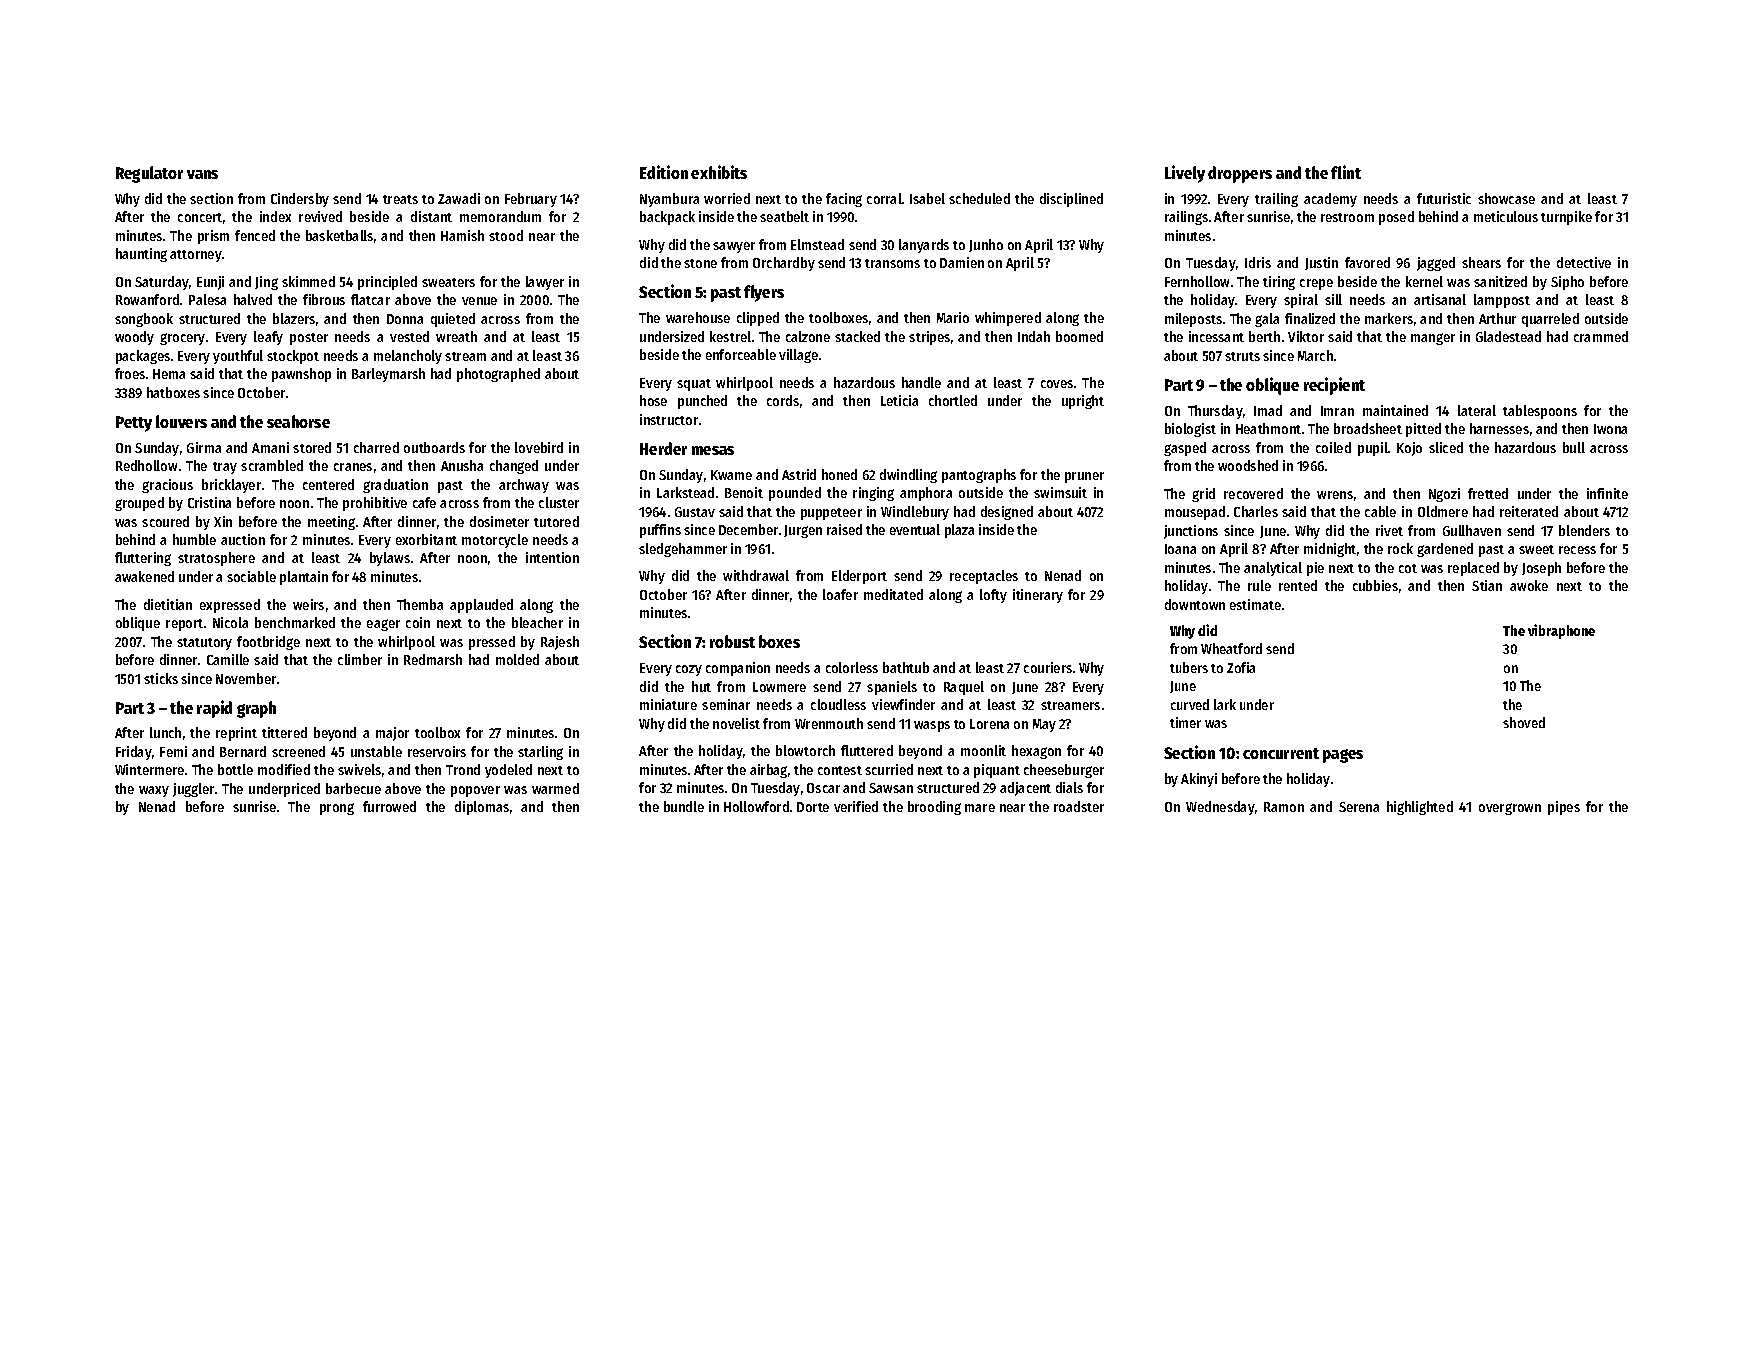  I want to click on turnpike, so click(1566, 218).
